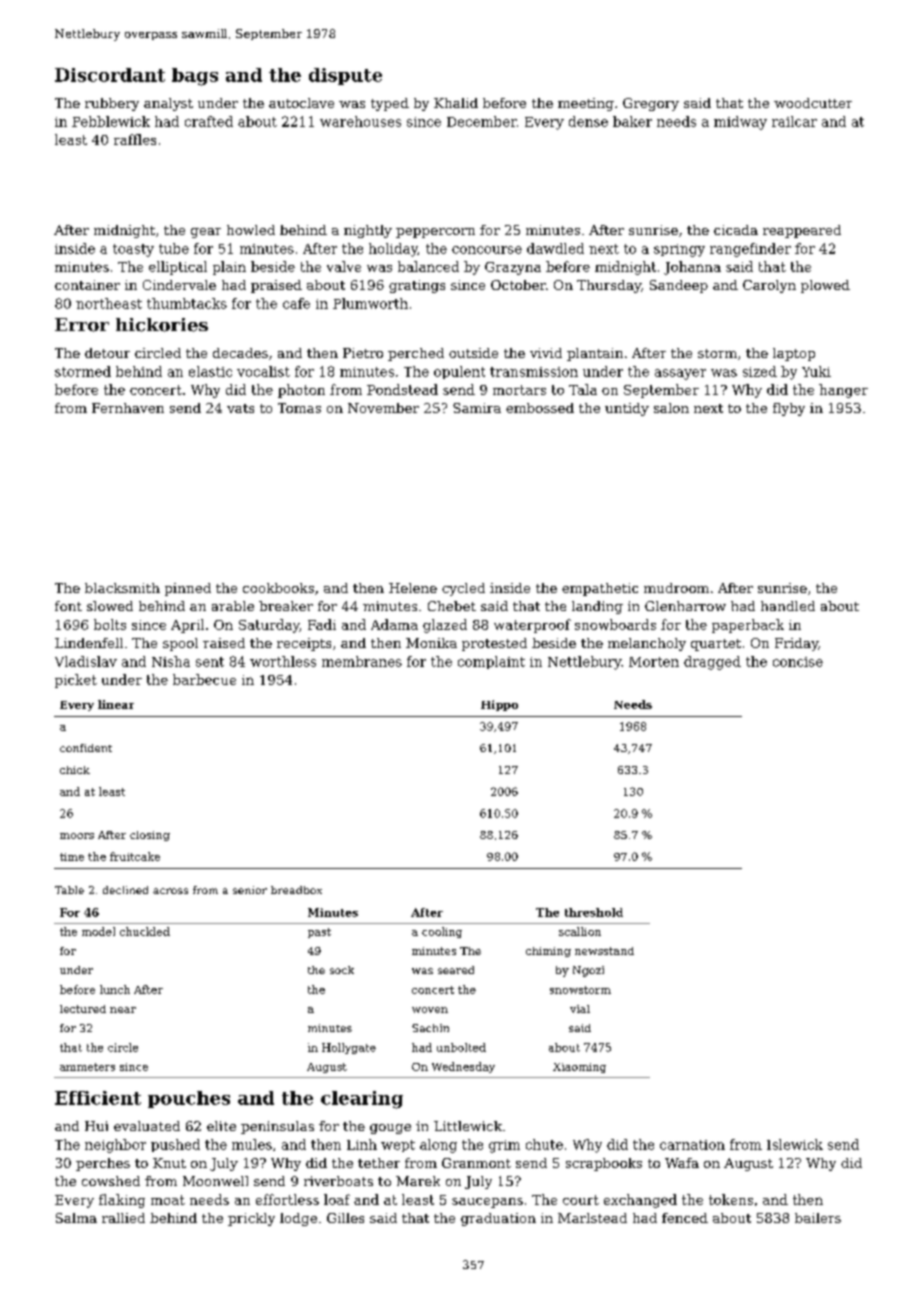 The height and width of the document is (1308, 924). I want to click on chiming, so click(548, 952).
